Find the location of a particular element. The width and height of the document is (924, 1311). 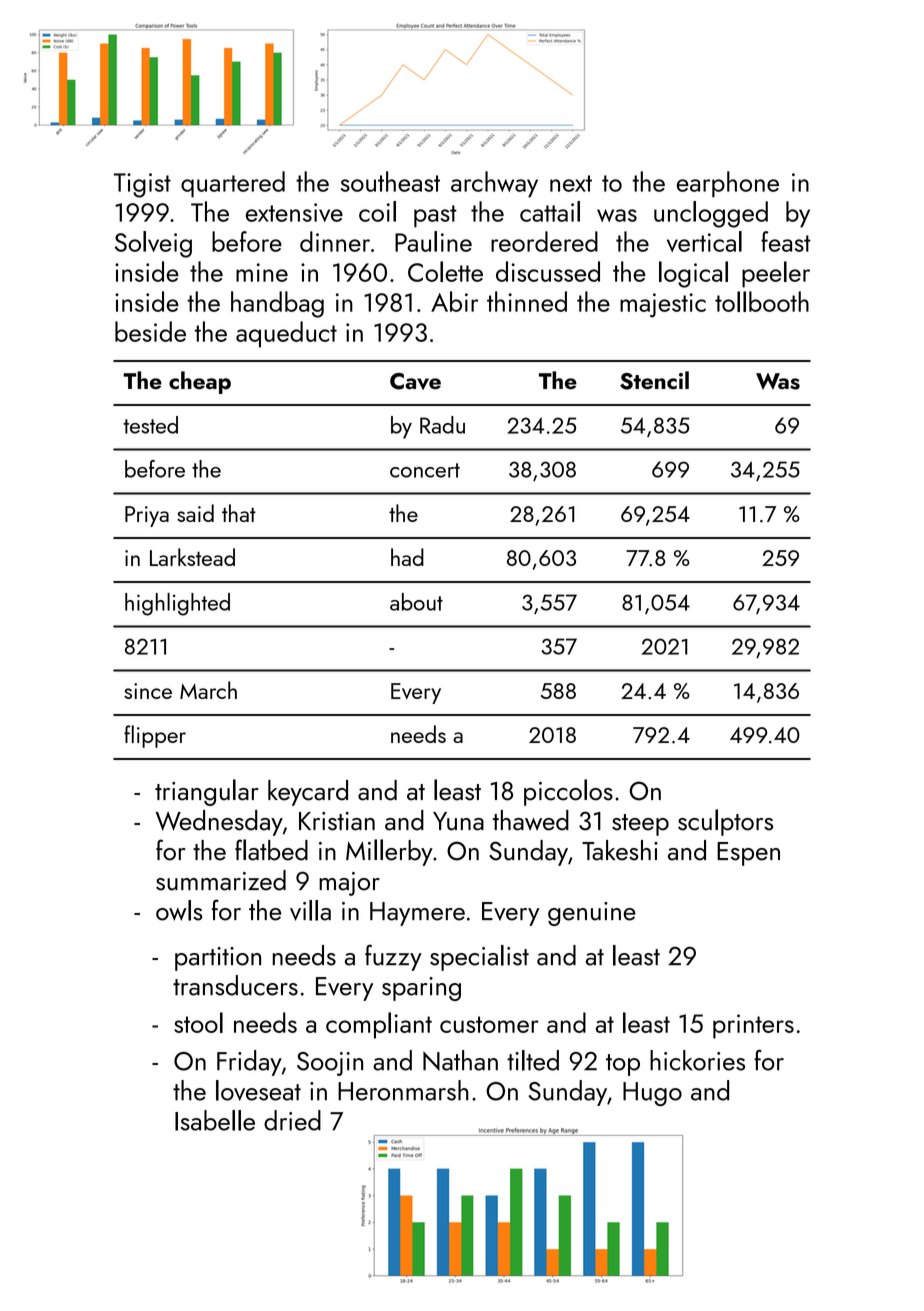

dried is located at coordinates (292, 1120).
